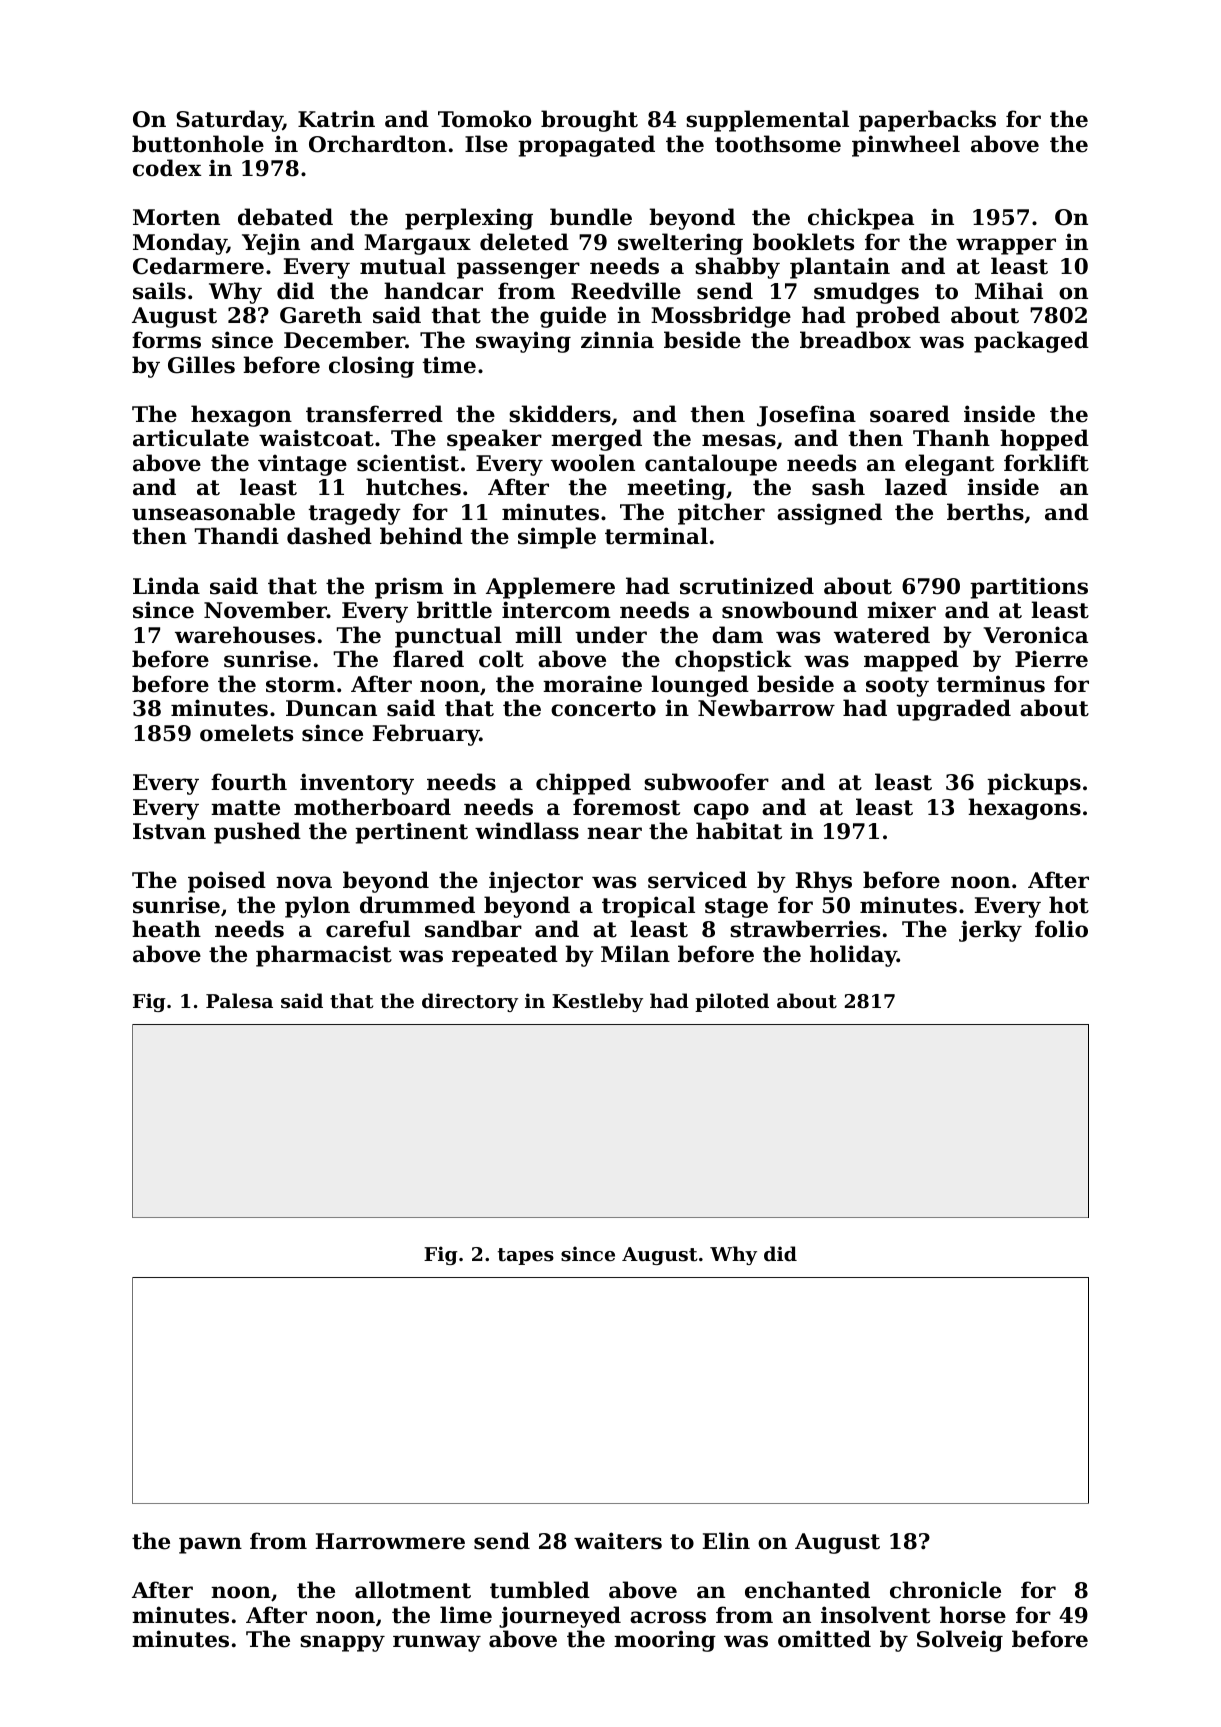 The height and width of the screenshot is (1727, 1221). Describe the element at coordinates (1061, 929) in the screenshot. I see `folio` at that location.
